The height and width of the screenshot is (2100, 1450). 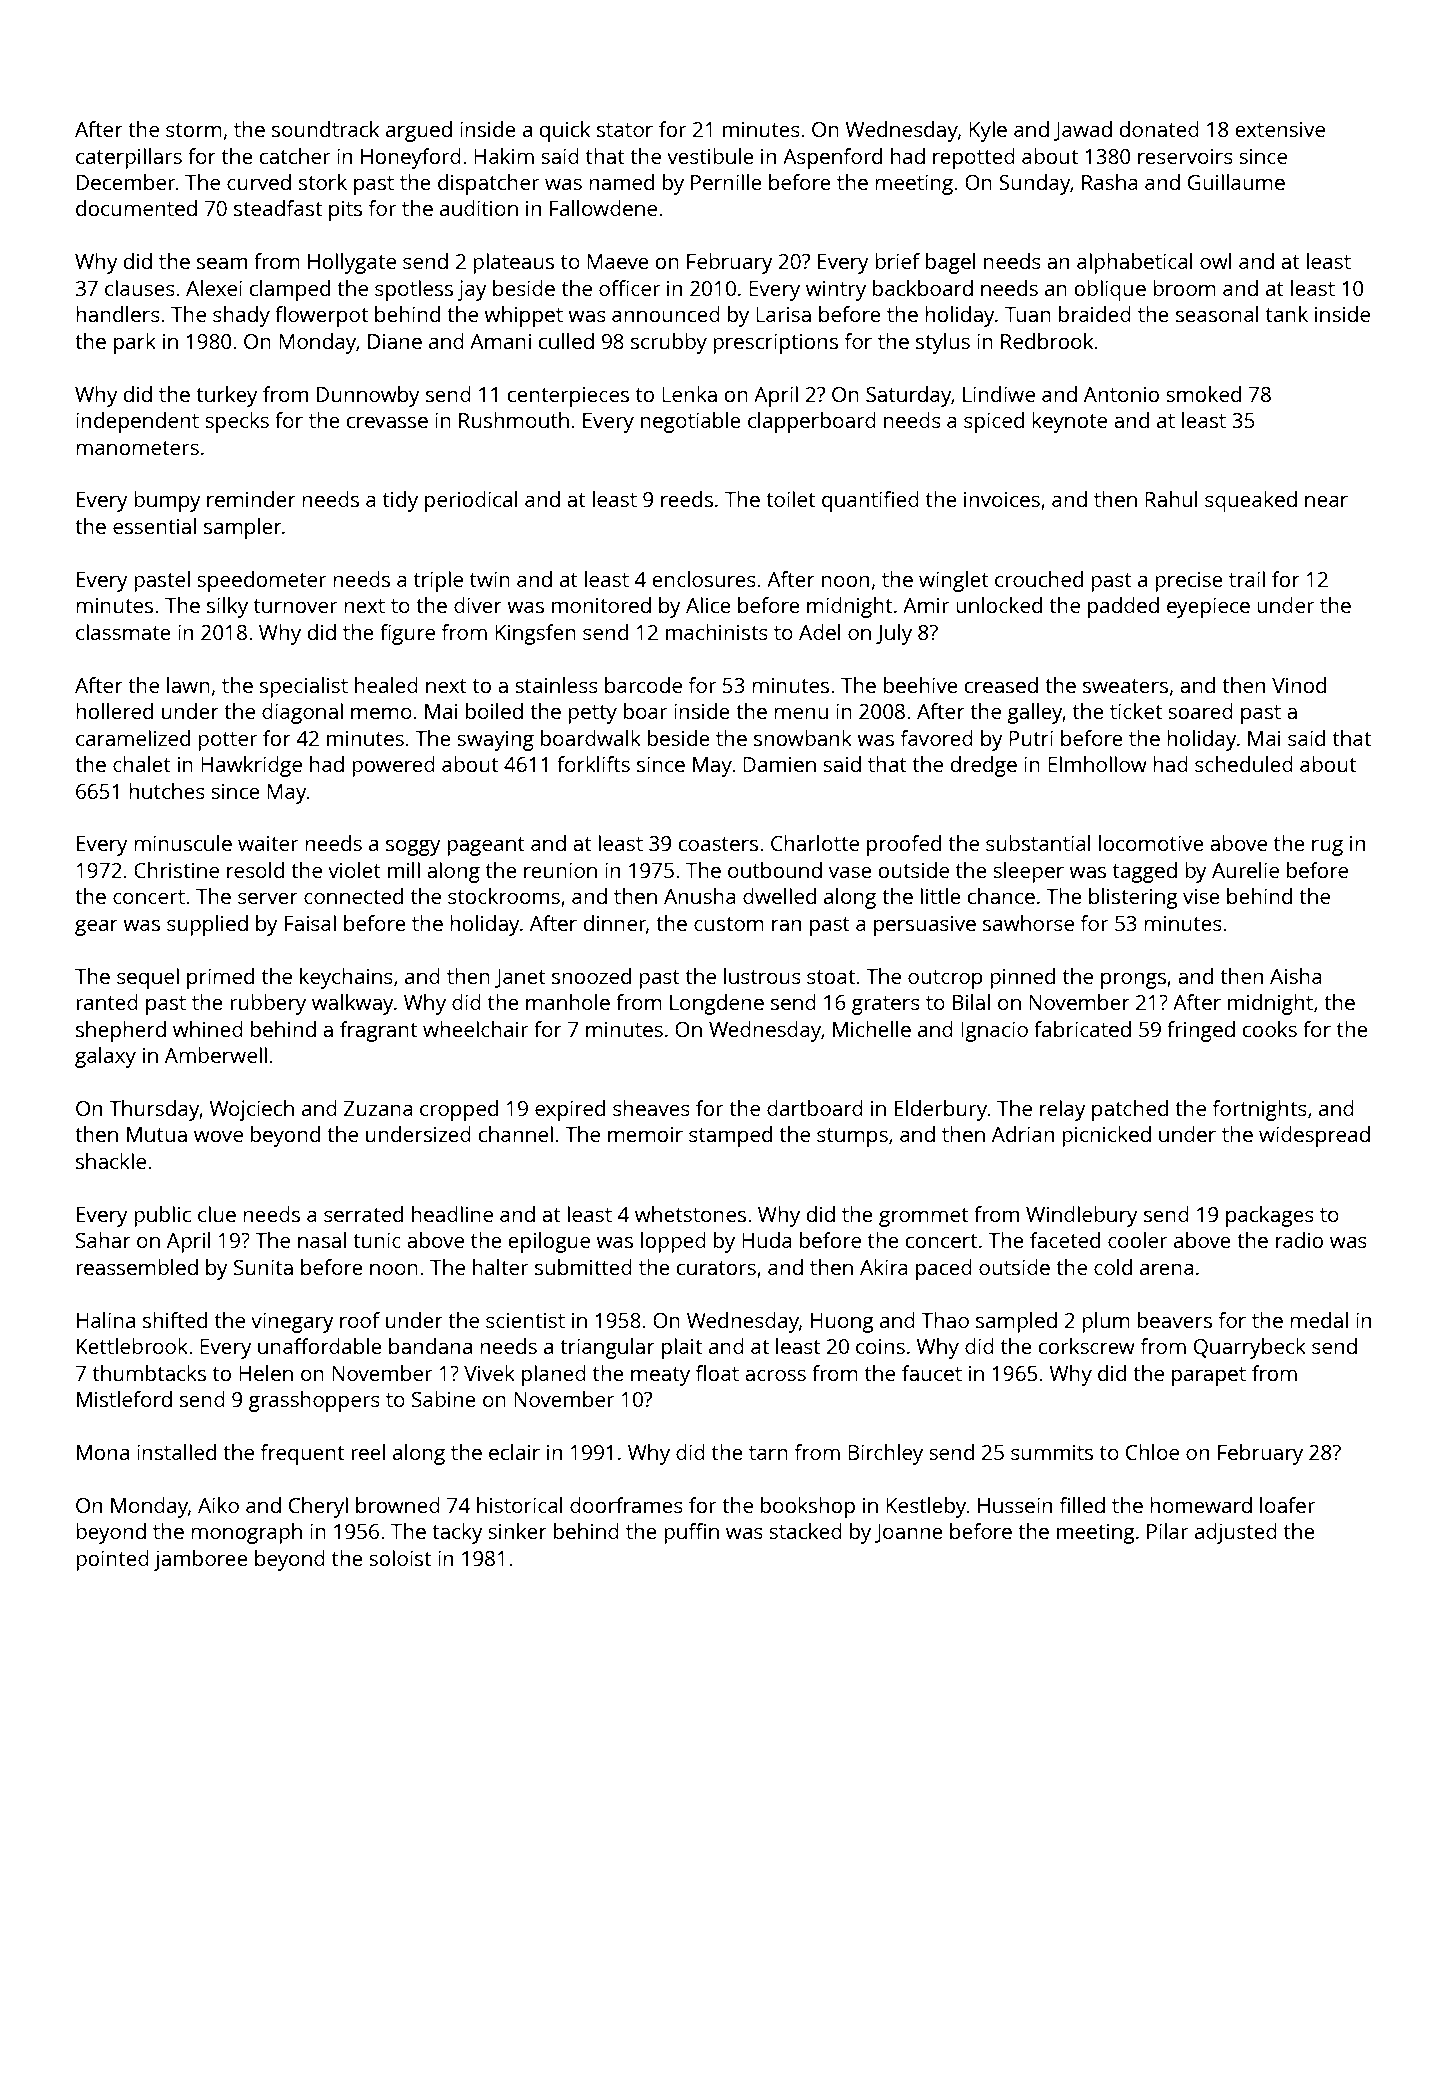 I want to click on Aspenford, so click(x=832, y=158).
